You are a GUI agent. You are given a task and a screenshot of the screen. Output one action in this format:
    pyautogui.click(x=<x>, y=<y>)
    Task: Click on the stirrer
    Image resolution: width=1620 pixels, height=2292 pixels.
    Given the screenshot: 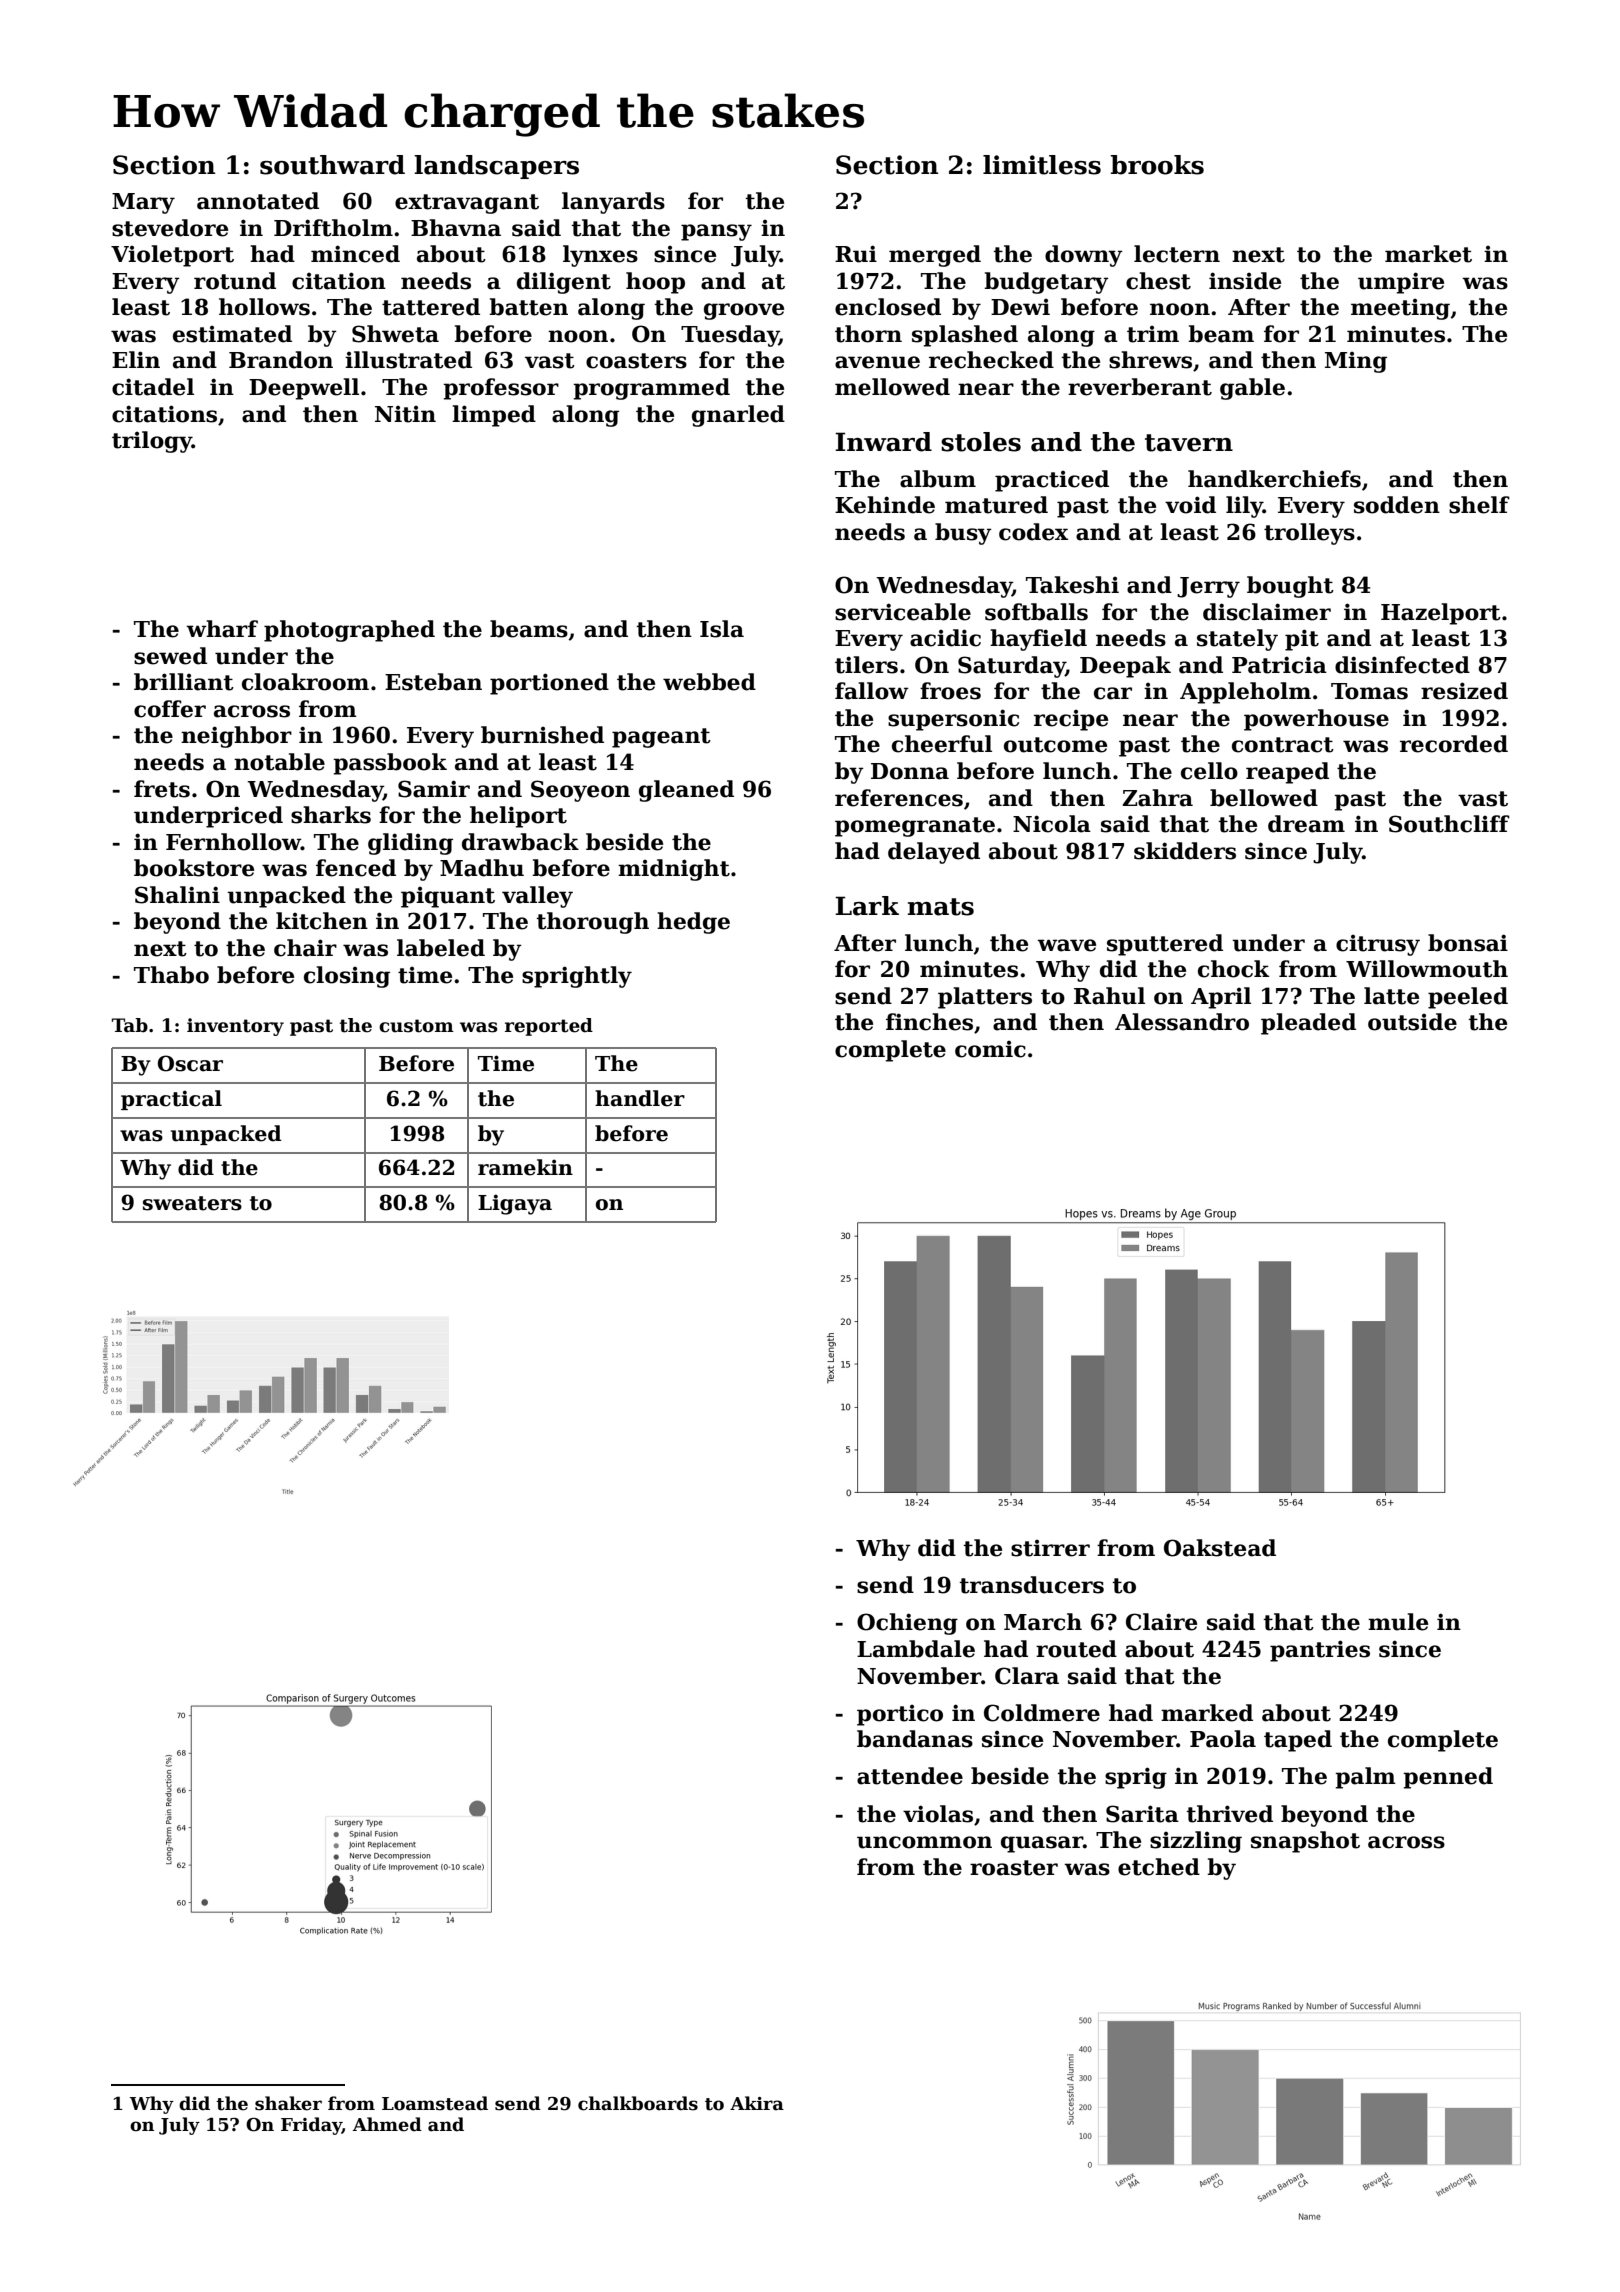 What is the action you would take?
    pyautogui.click(x=1050, y=1548)
